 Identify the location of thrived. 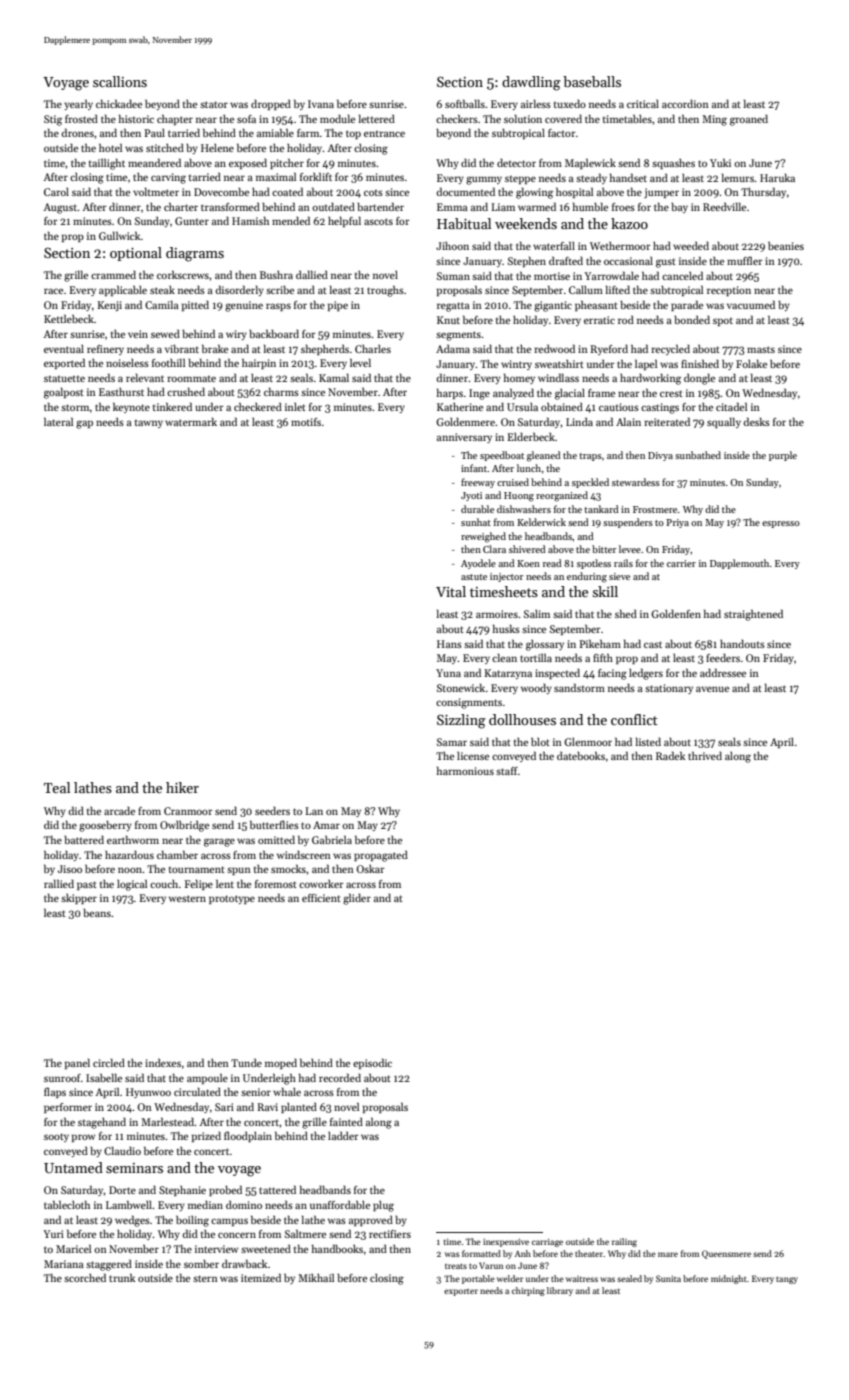
(705, 755).
